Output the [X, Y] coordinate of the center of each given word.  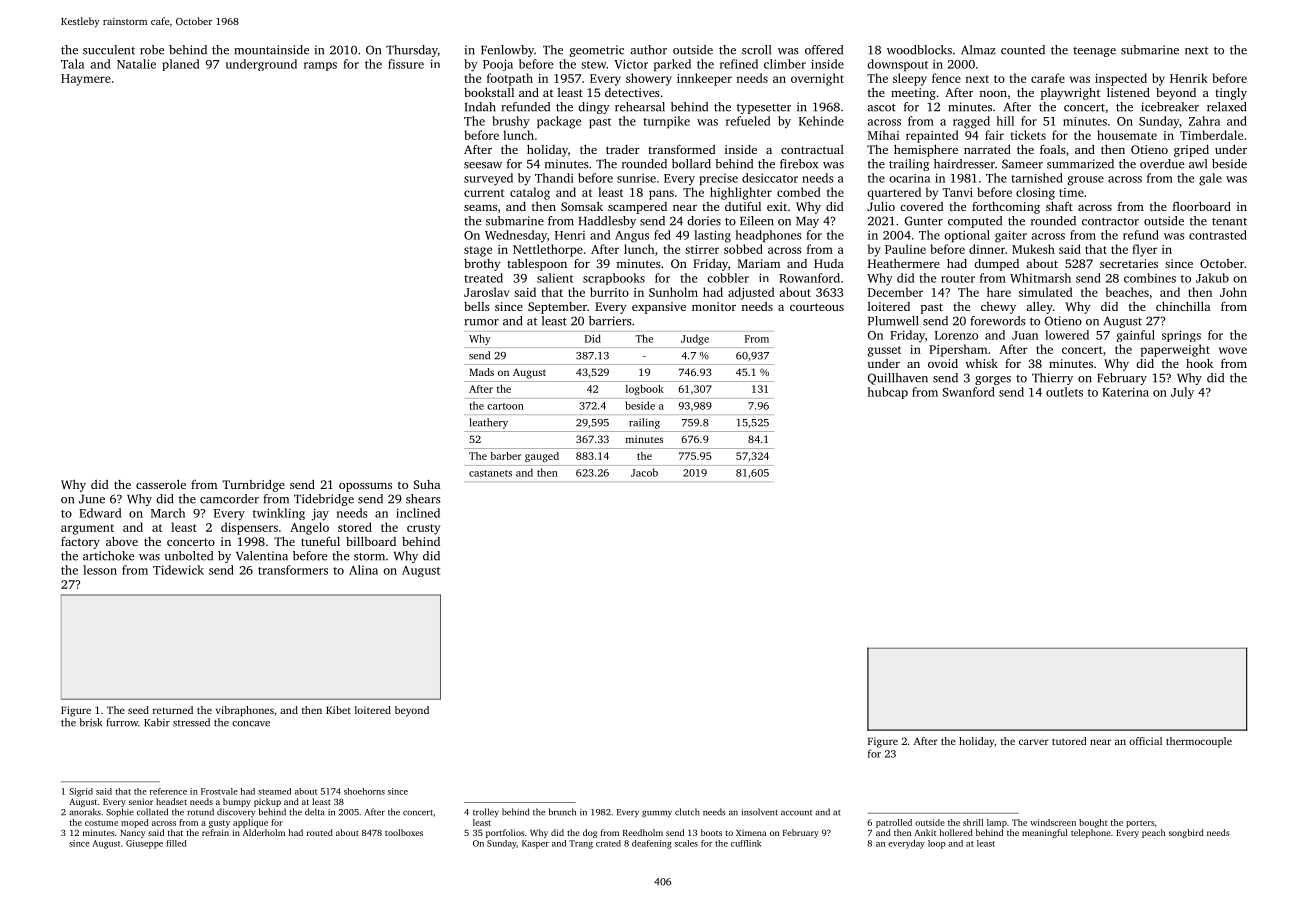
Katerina [1125, 392]
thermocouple [1199, 742]
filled [176, 843]
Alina [363, 570]
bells [477, 306]
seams [480, 208]
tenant [1229, 222]
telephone [1091, 833]
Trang [581, 844]
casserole [161, 484]
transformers [293, 570]
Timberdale [1211, 135]
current [484, 193]
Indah [480, 107]
